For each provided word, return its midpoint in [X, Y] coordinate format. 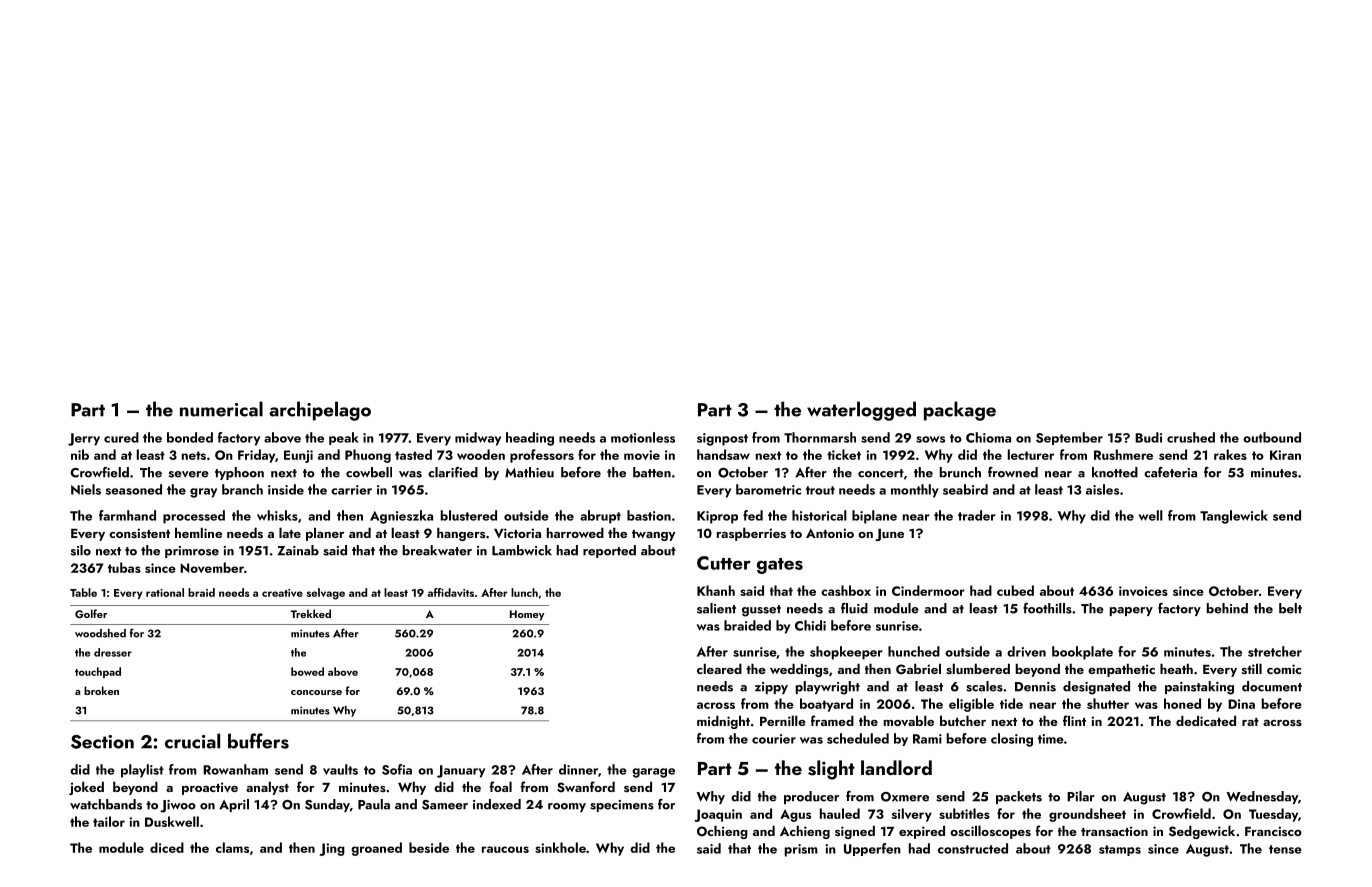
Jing [332, 849]
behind [1227, 608]
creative [282, 593]
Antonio [830, 533]
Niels [86, 489]
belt [1290, 608]
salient [716, 608]
